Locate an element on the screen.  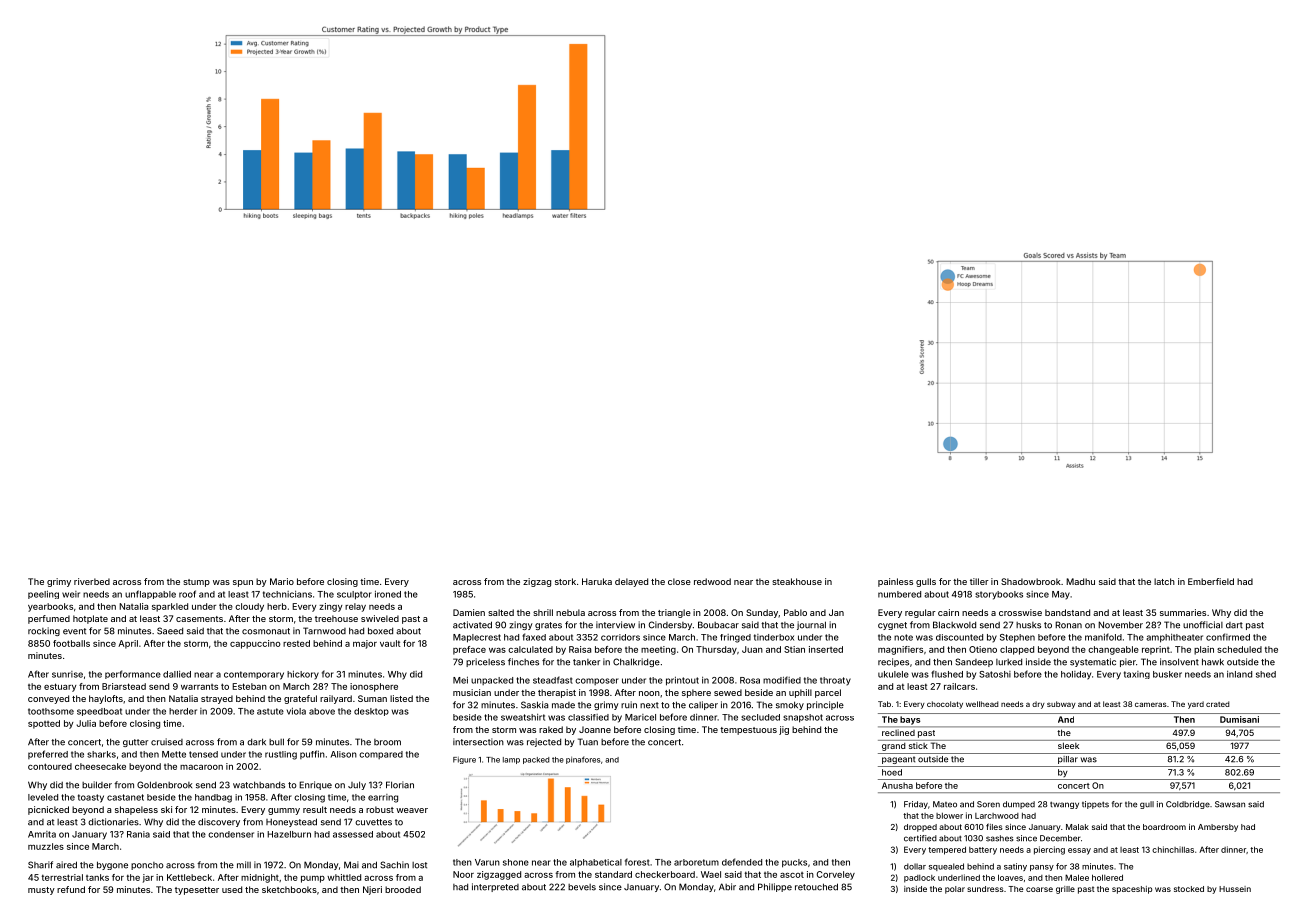
poncho is located at coordinates (147, 866).
